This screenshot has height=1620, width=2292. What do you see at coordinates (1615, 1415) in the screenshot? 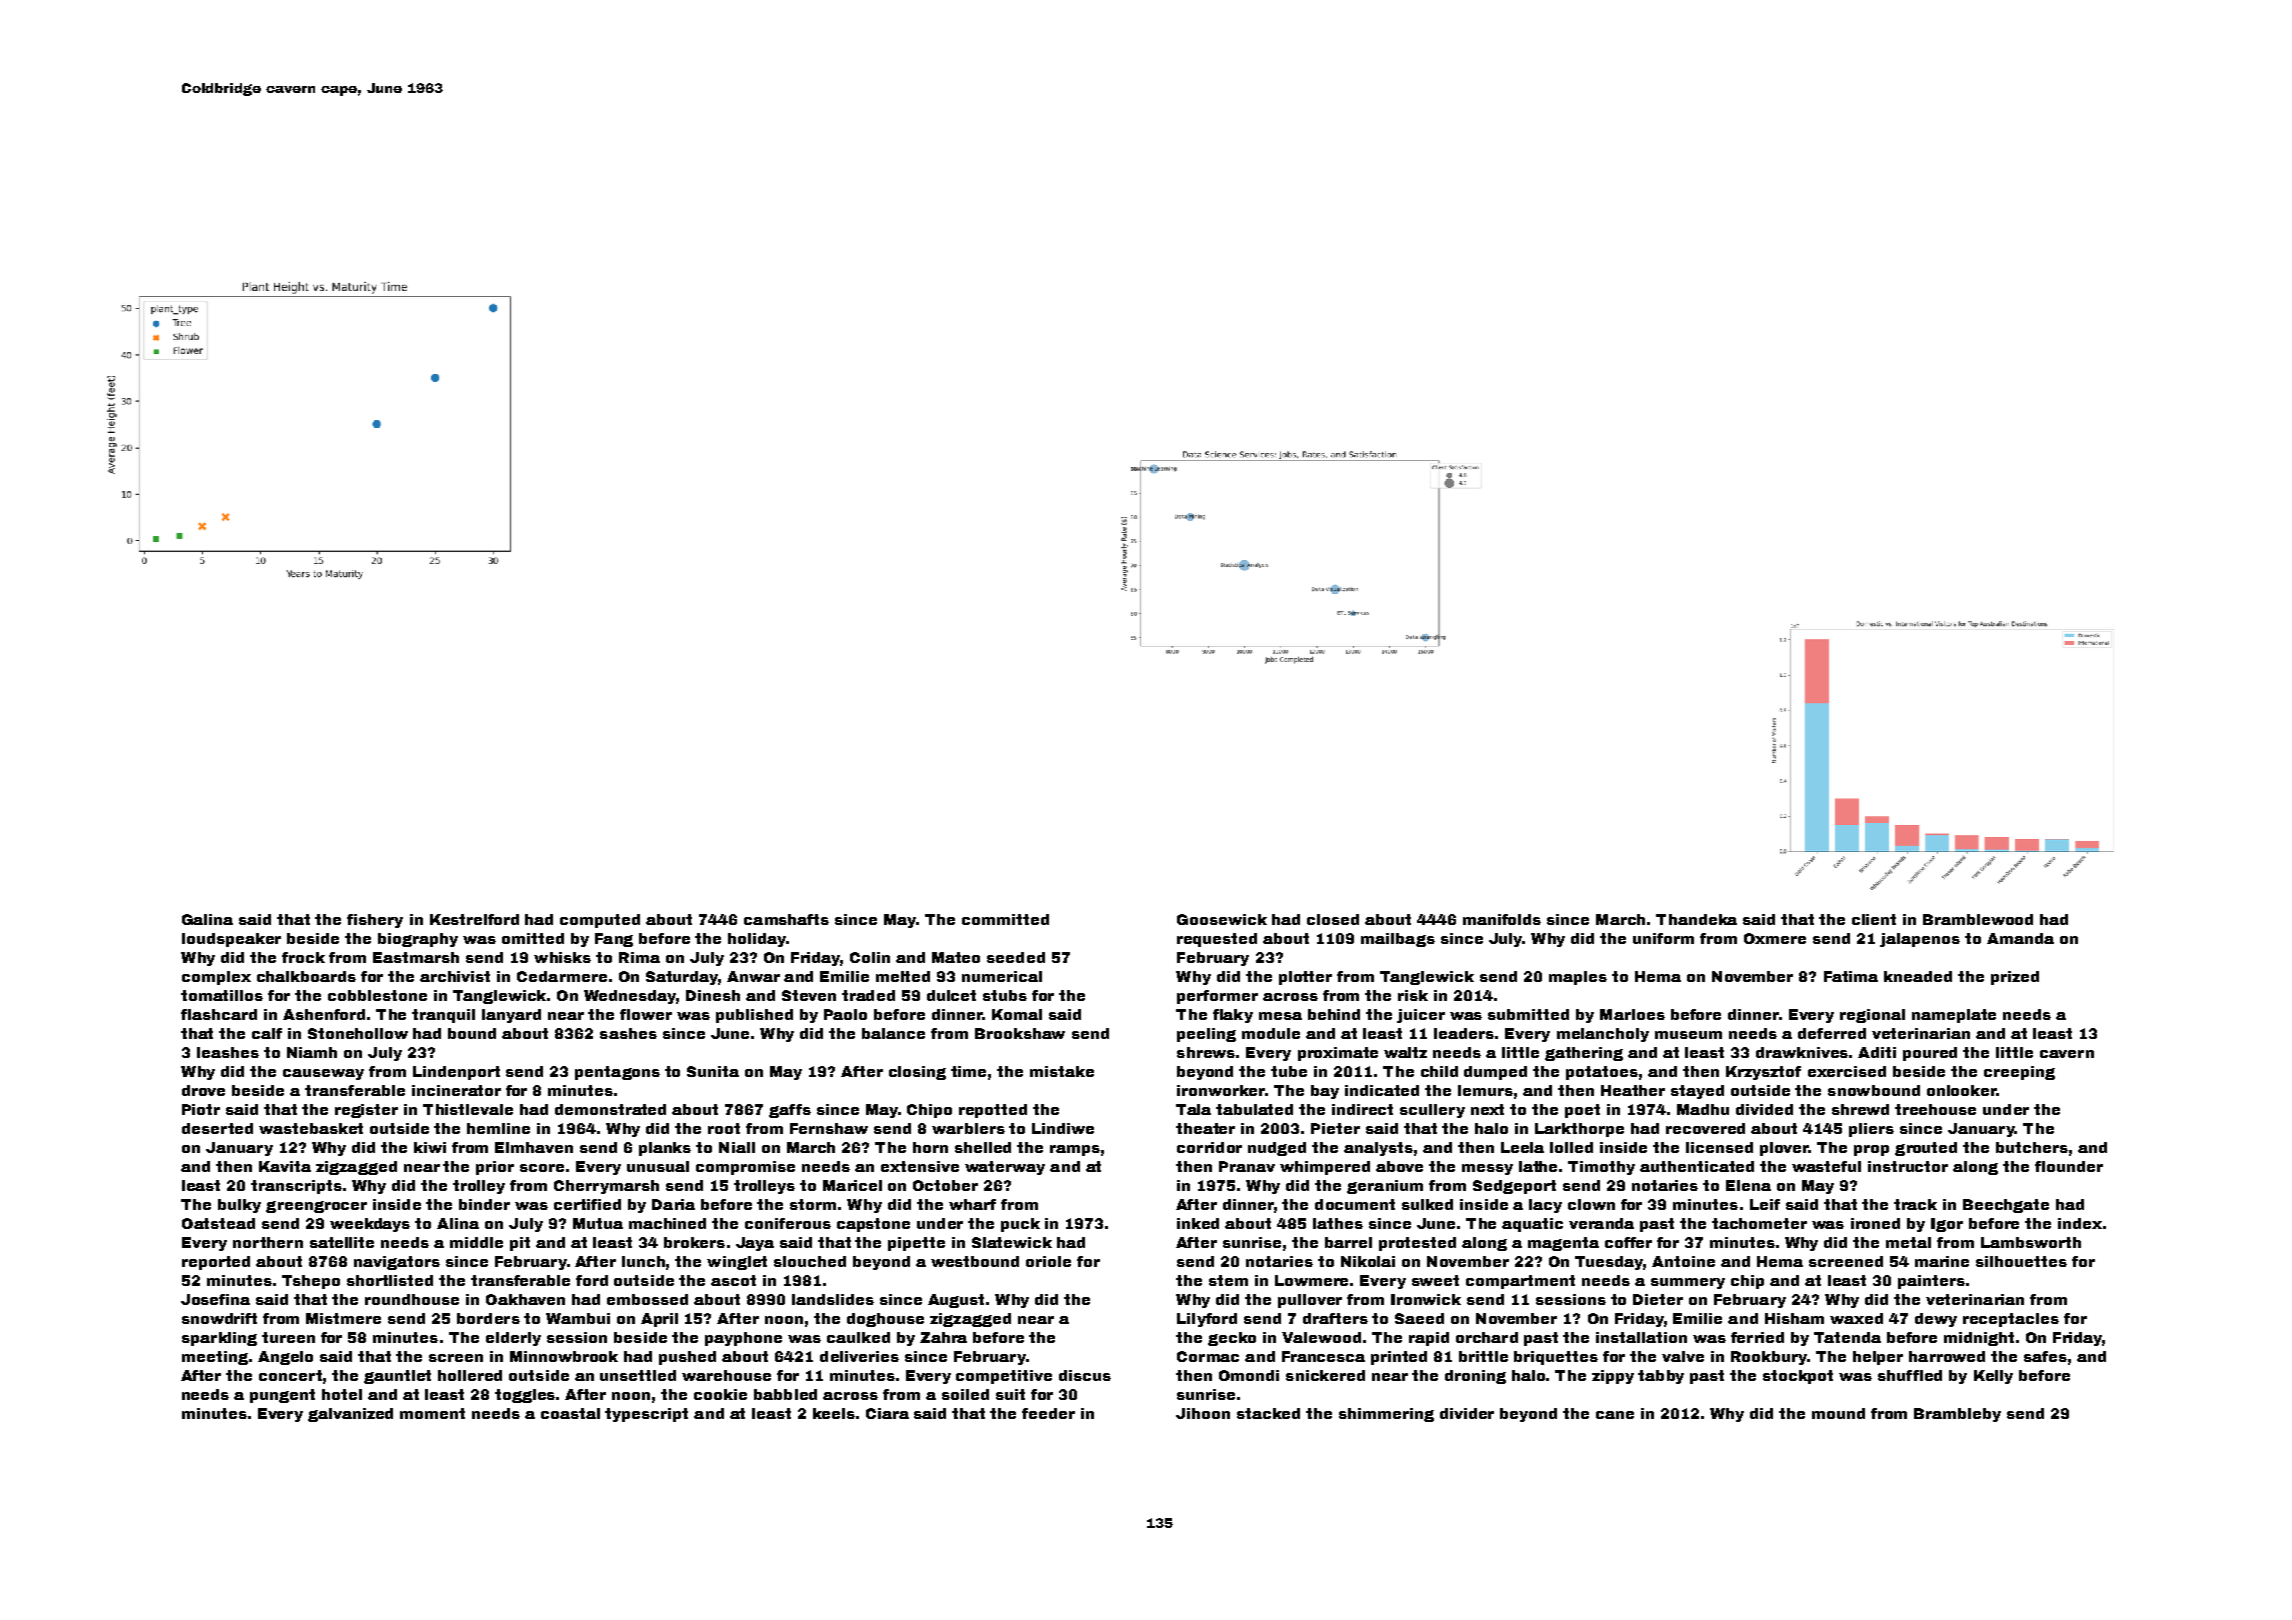
I see `cane` at bounding box center [1615, 1415].
